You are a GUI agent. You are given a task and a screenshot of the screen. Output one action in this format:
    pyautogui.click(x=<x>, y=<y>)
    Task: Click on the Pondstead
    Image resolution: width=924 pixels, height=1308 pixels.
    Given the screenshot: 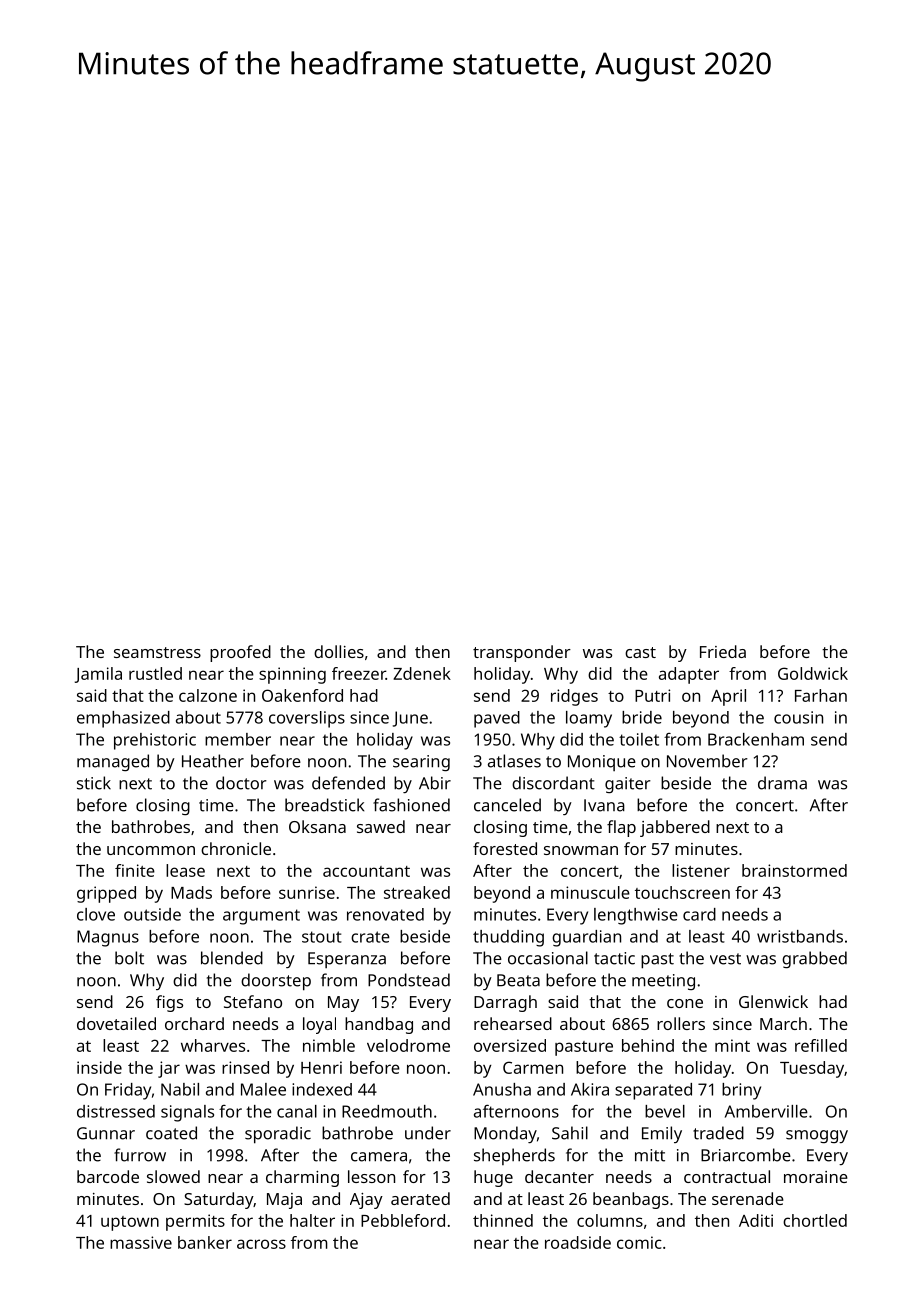 What is the action you would take?
    pyautogui.click(x=409, y=980)
